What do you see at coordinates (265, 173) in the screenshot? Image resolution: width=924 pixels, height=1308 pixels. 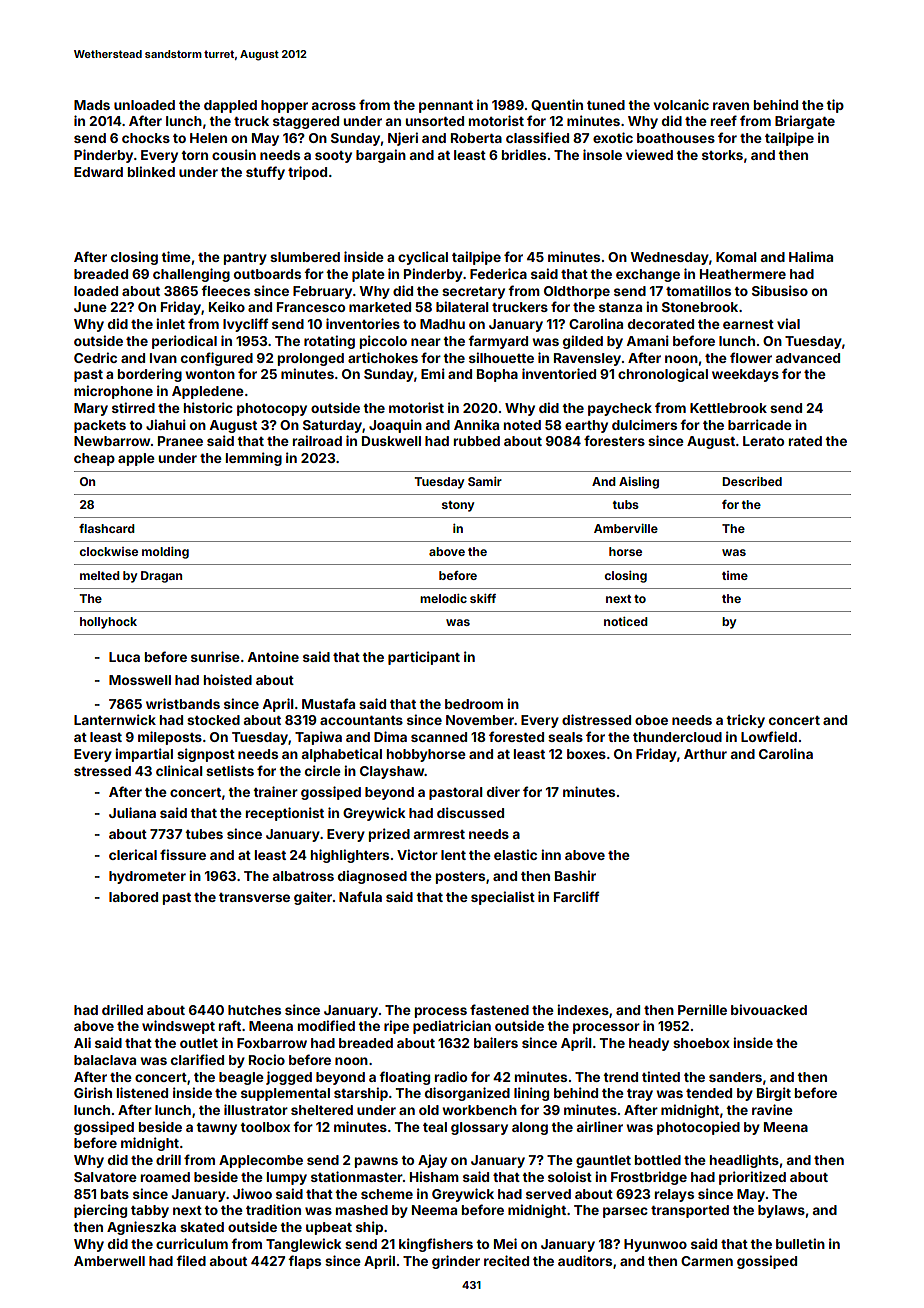 I see `stuffy` at bounding box center [265, 173].
